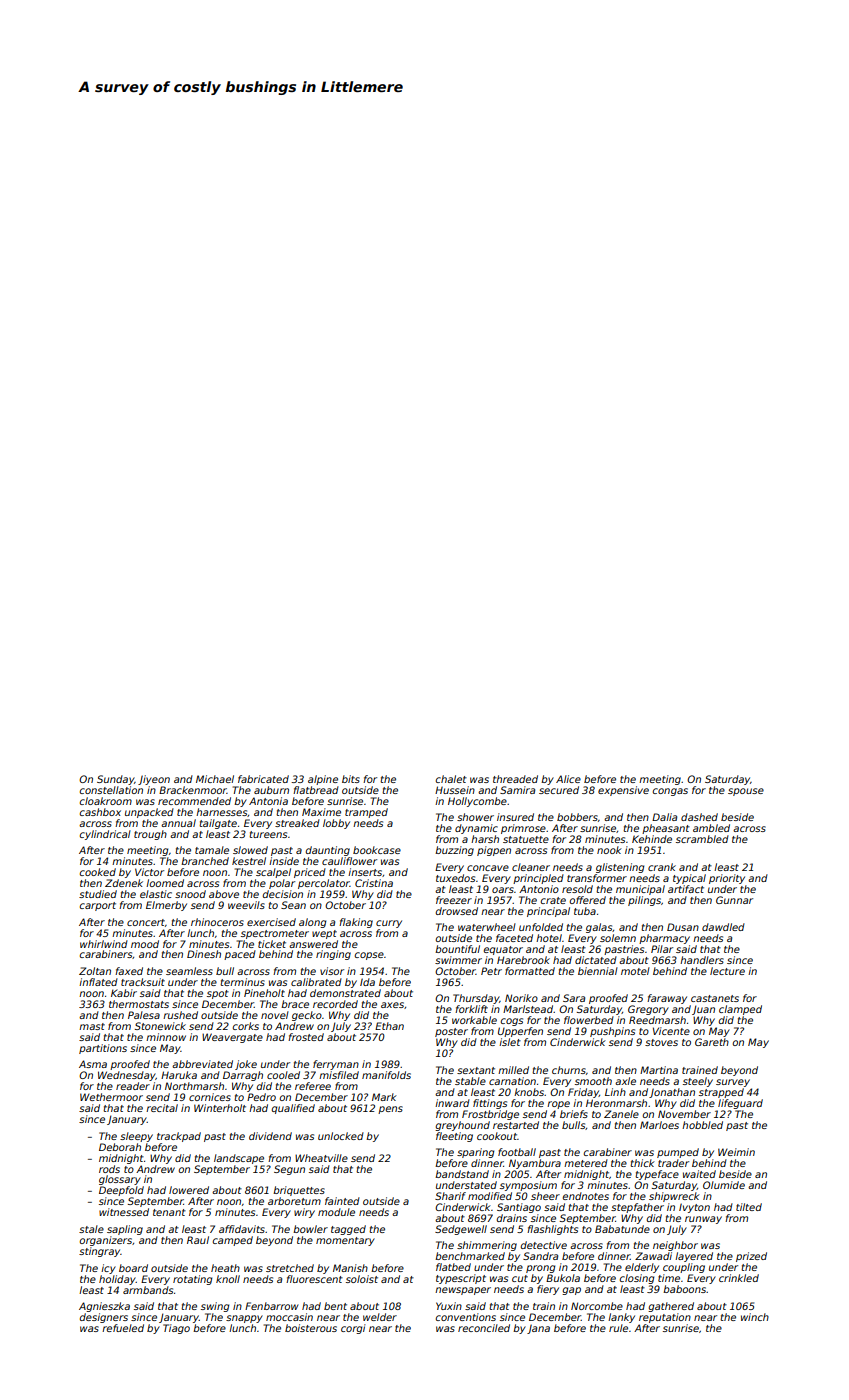  Describe the element at coordinates (386, 1075) in the image. I see `manifolds` at that location.
